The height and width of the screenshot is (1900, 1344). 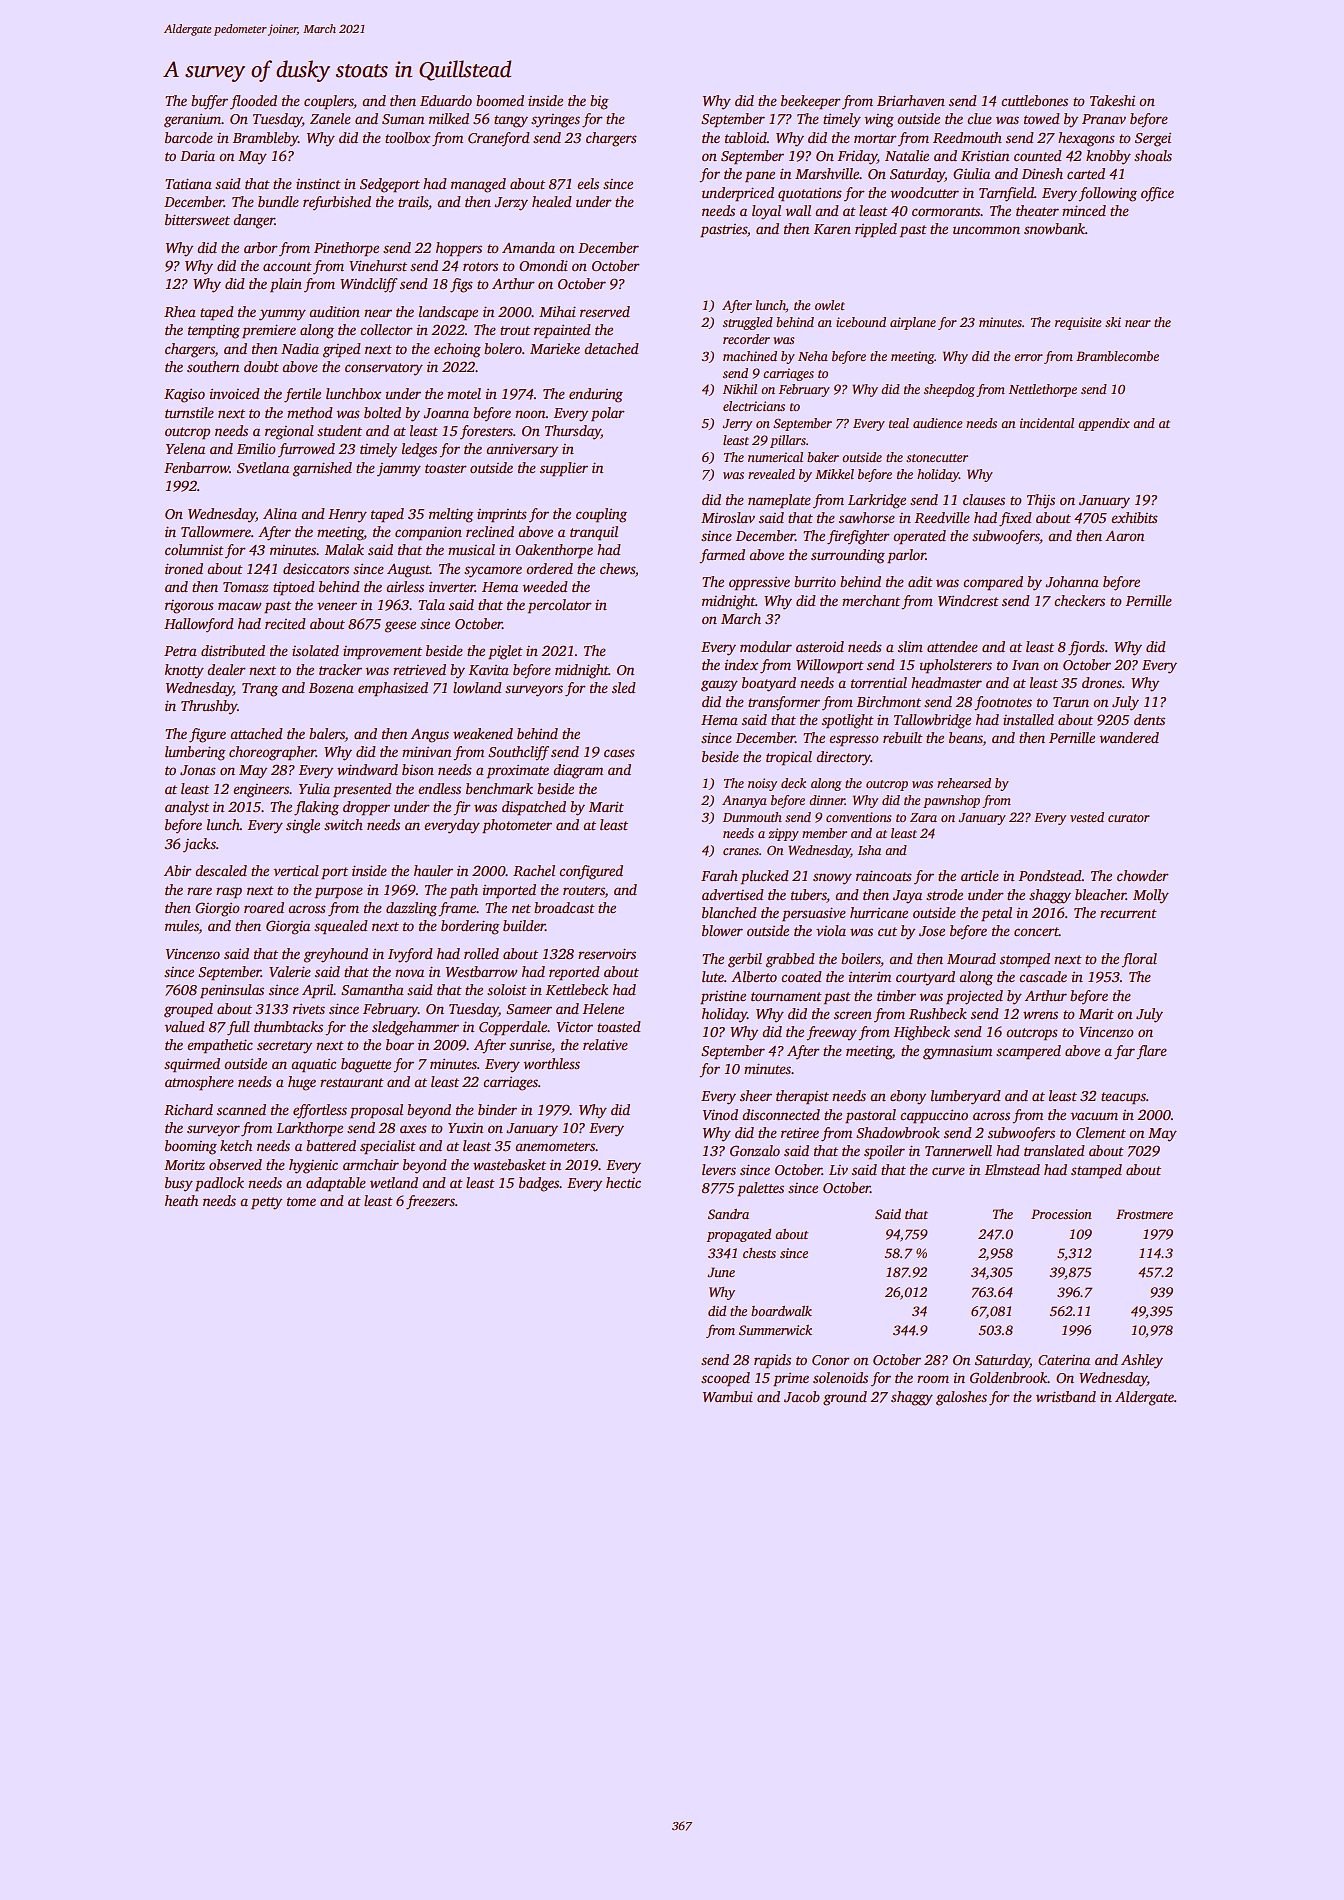 What do you see at coordinates (729, 912) in the screenshot?
I see `blanched` at bounding box center [729, 912].
